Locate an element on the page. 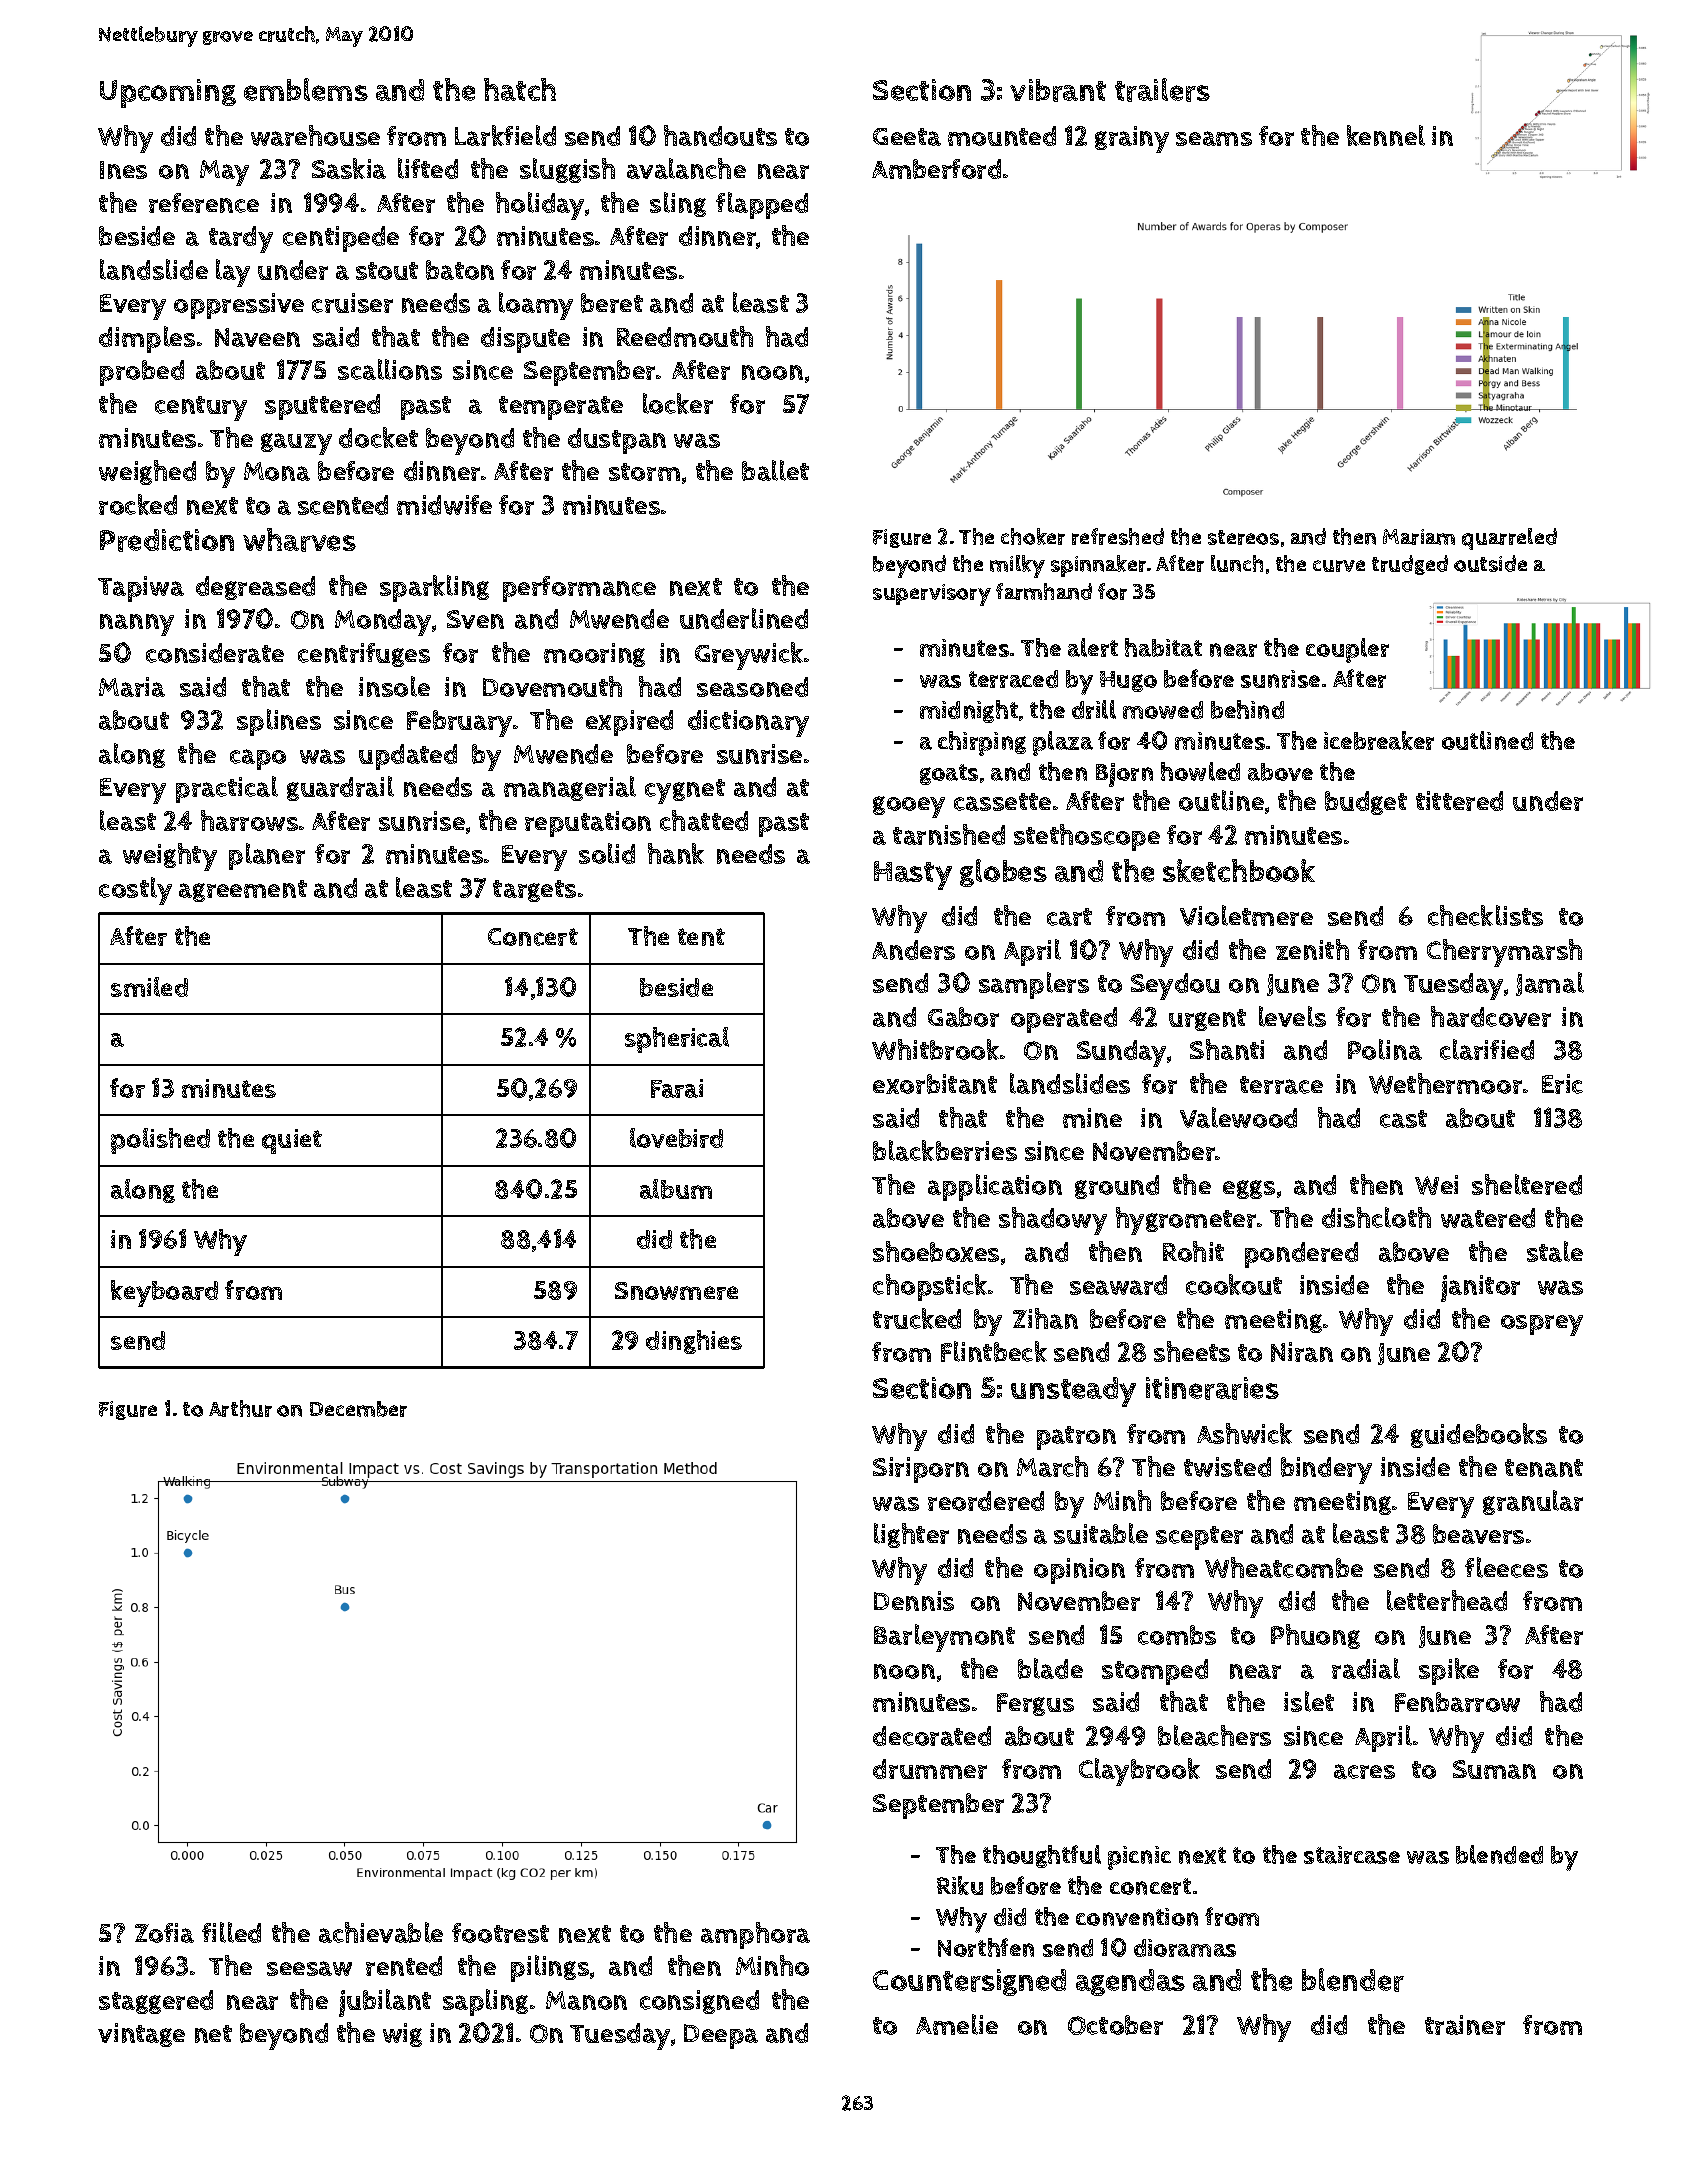 The height and width of the image is (2178, 1683). Geeta is located at coordinates (907, 137).
